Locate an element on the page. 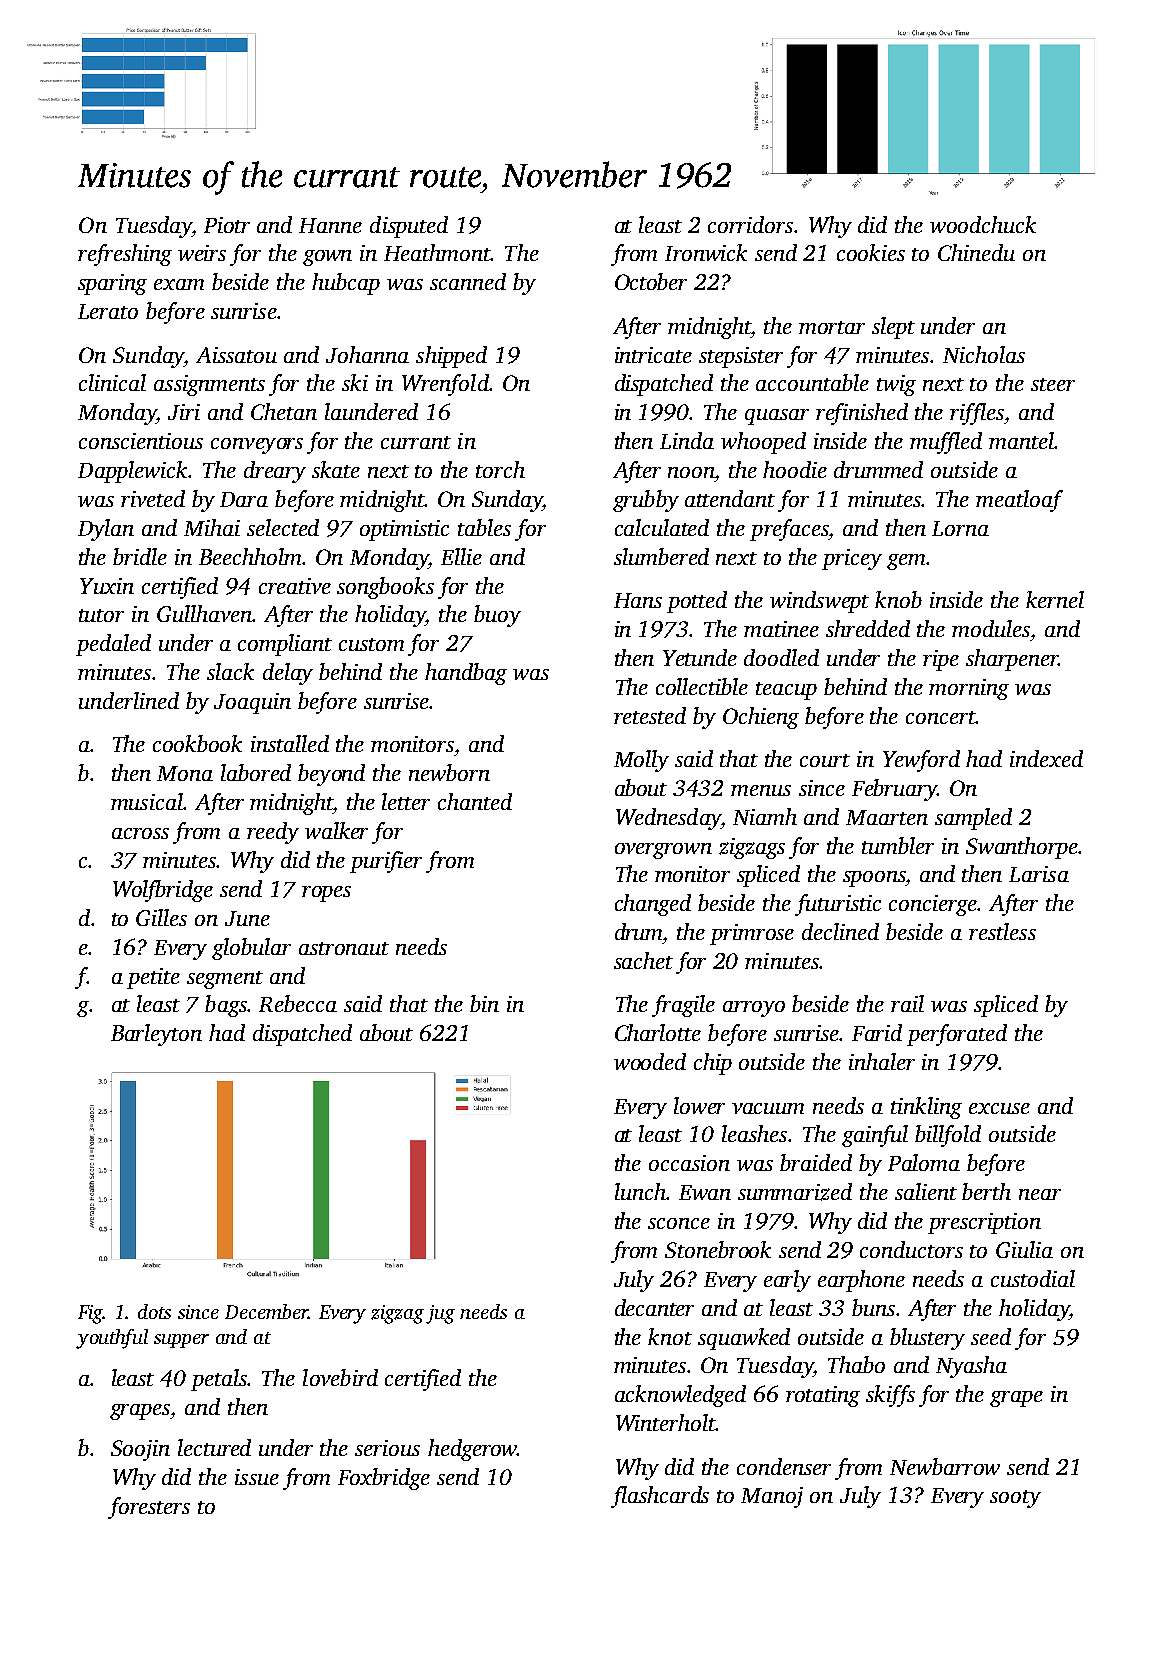 Image resolution: width=1165 pixels, height=1654 pixels. Hans is located at coordinates (638, 600).
